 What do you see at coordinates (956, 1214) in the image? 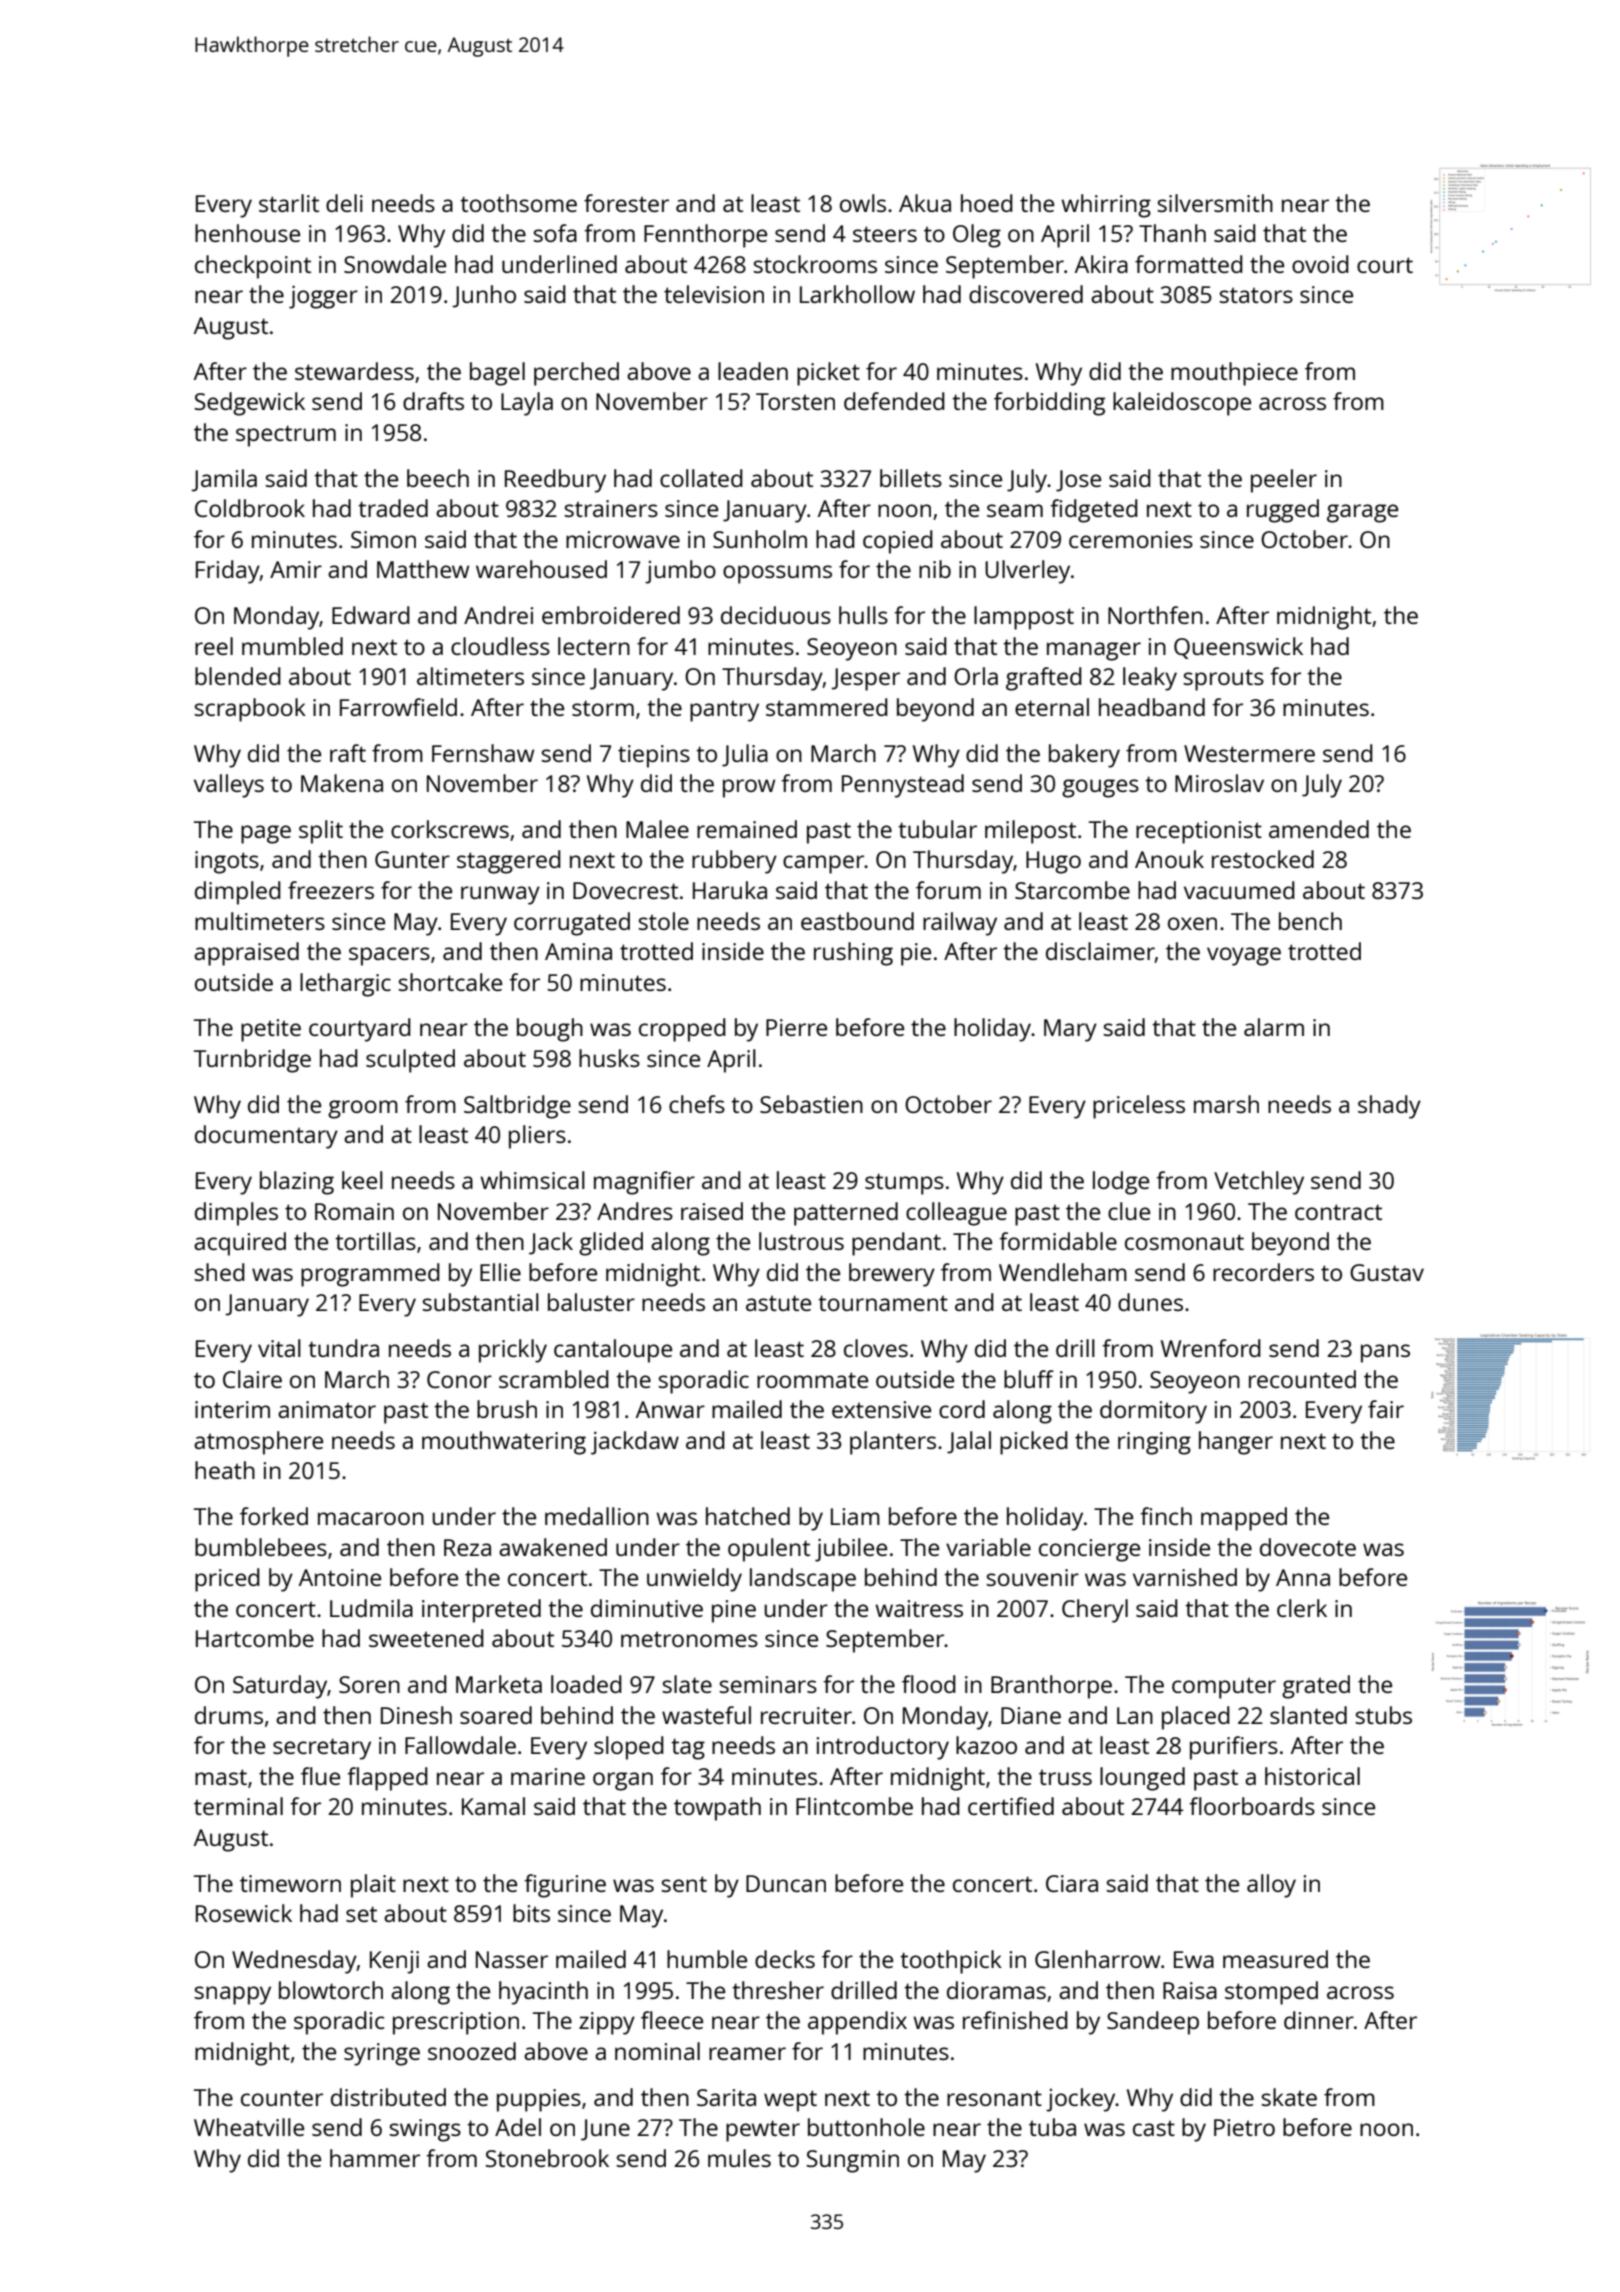
I see `colleague` at bounding box center [956, 1214].
